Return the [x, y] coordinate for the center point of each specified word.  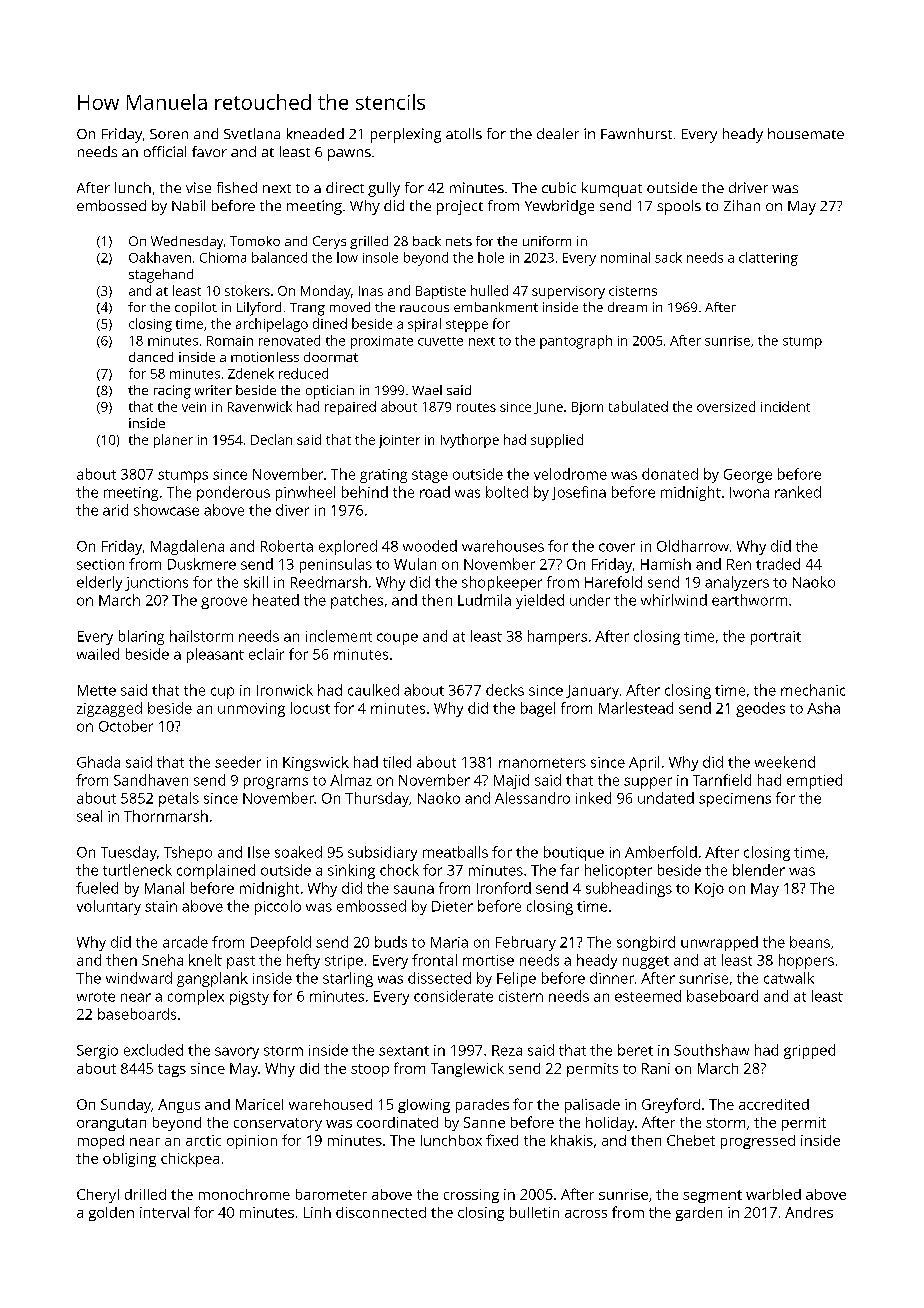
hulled [489, 290]
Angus [179, 1106]
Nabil [188, 205]
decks [505, 690]
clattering [768, 259]
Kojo [709, 890]
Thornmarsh [166, 816]
